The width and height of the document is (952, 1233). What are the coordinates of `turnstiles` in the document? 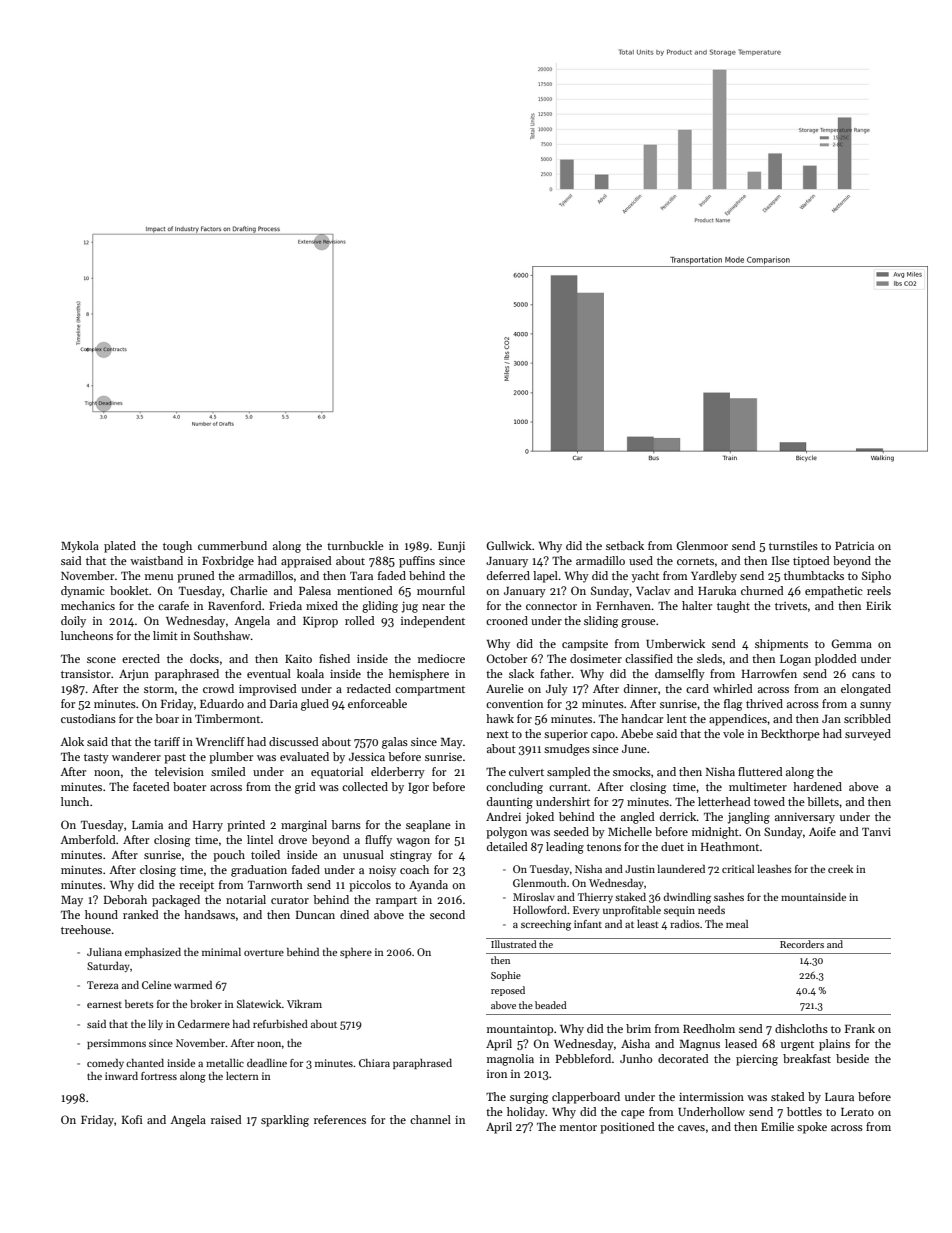 It's located at (793, 545).
